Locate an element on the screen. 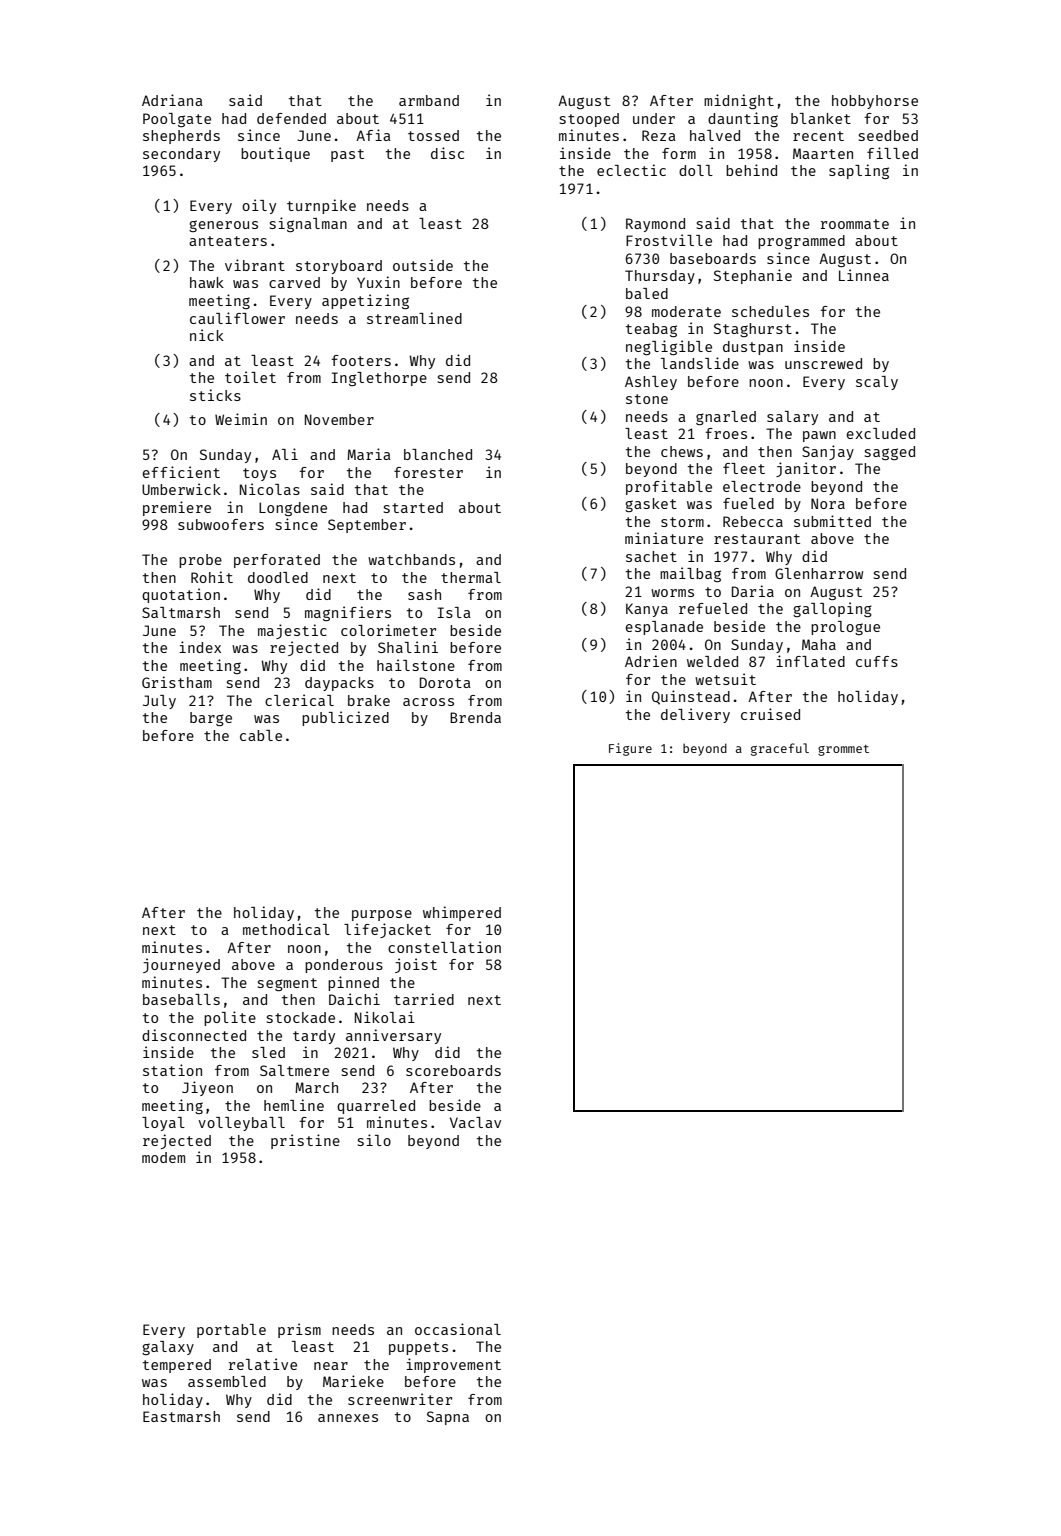  defended is located at coordinates (291, 118).
